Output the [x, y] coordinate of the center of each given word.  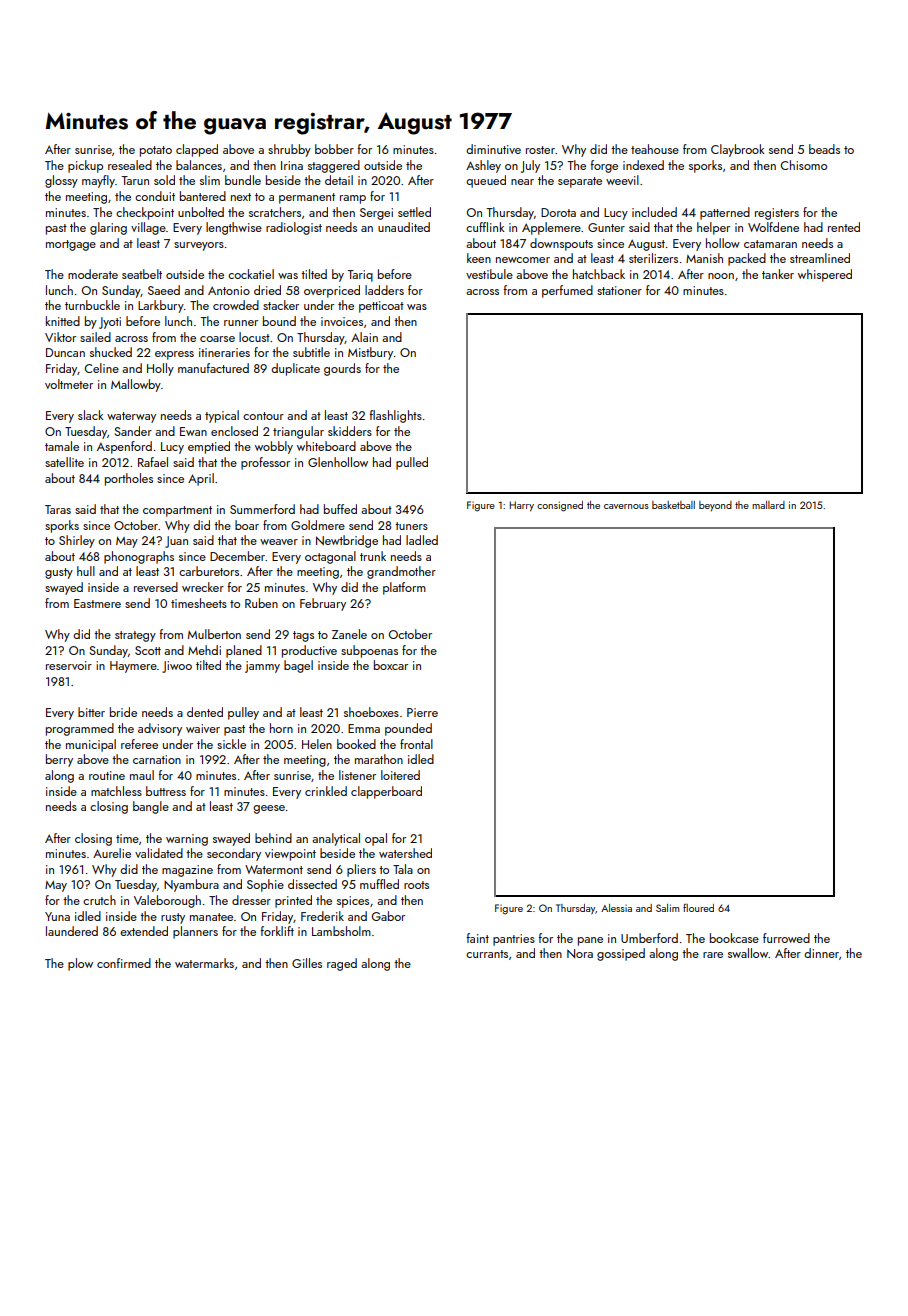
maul [142, 775]
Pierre [422, 712]
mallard [768, 505]
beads [824, 149]
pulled [412, 463]
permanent [307, 198]
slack [91, 415]
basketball [673, 505]
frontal [416, 744]
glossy [61, 181]
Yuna [57, 916]
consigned [560, 506]
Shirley [77, 541]
